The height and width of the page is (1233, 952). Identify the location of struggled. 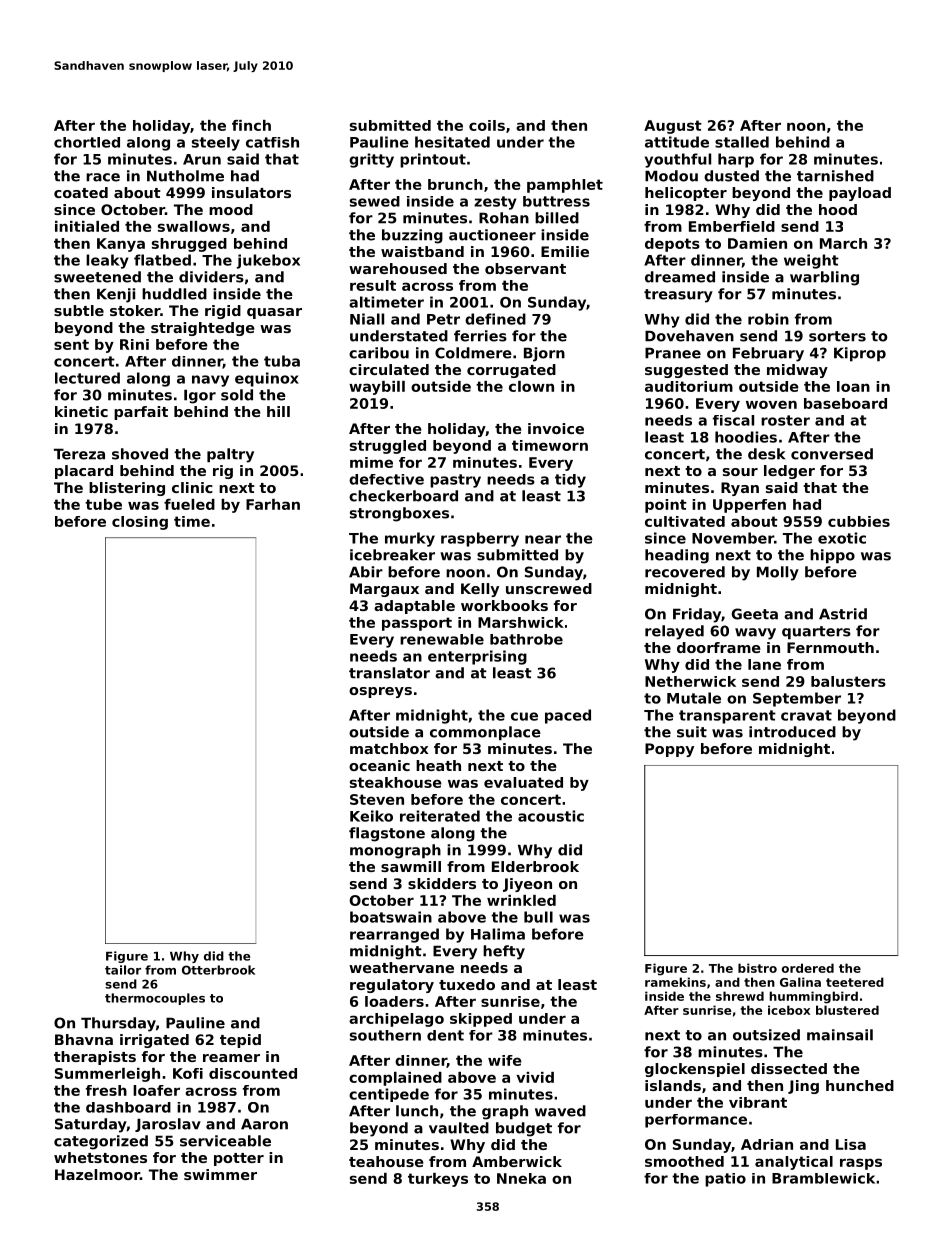
(388, 447).
